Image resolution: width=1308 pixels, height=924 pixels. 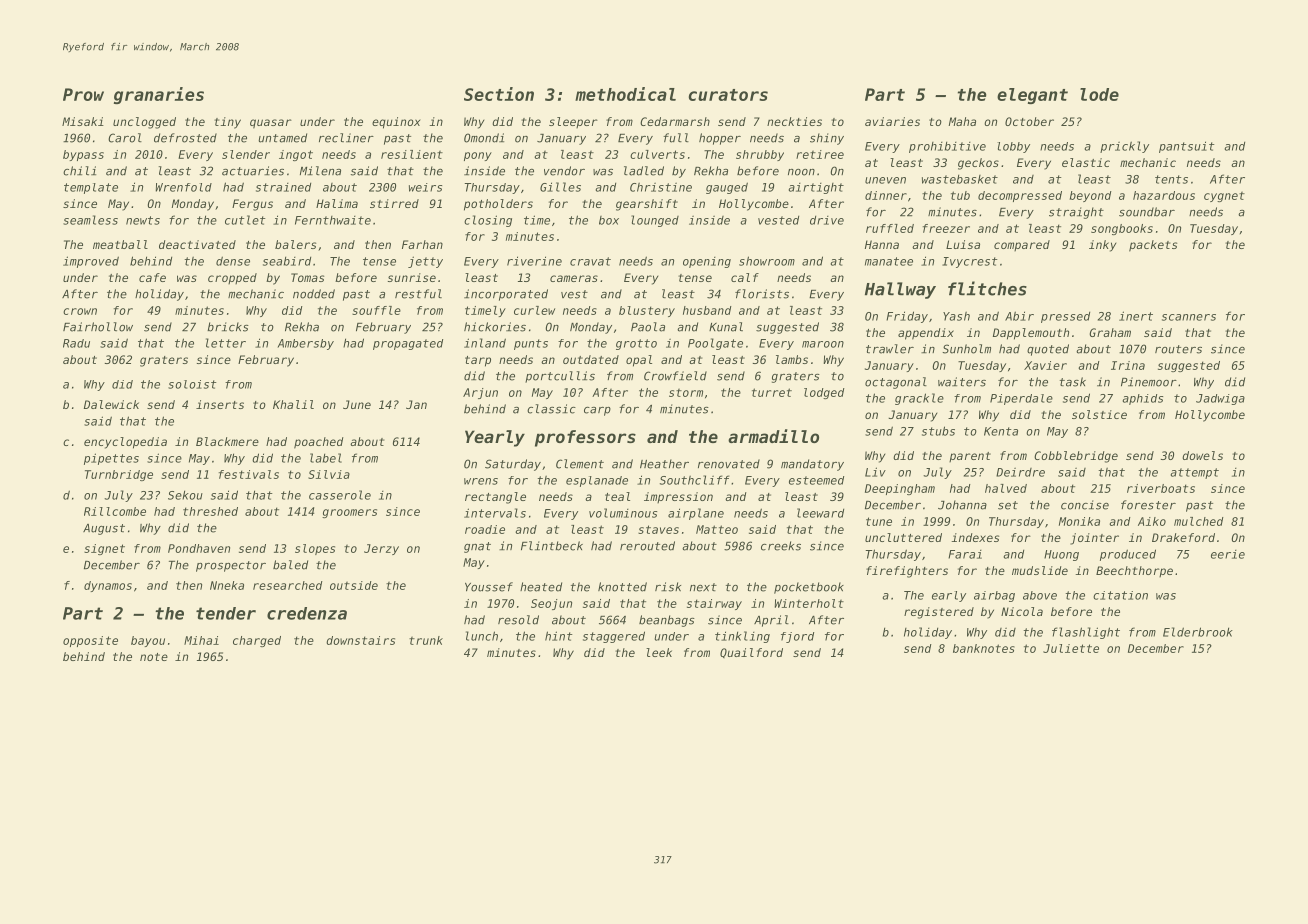 What do you see at coordinates (220, 404) in the page?
I see `inserts` at bounding box center [220, 404].
